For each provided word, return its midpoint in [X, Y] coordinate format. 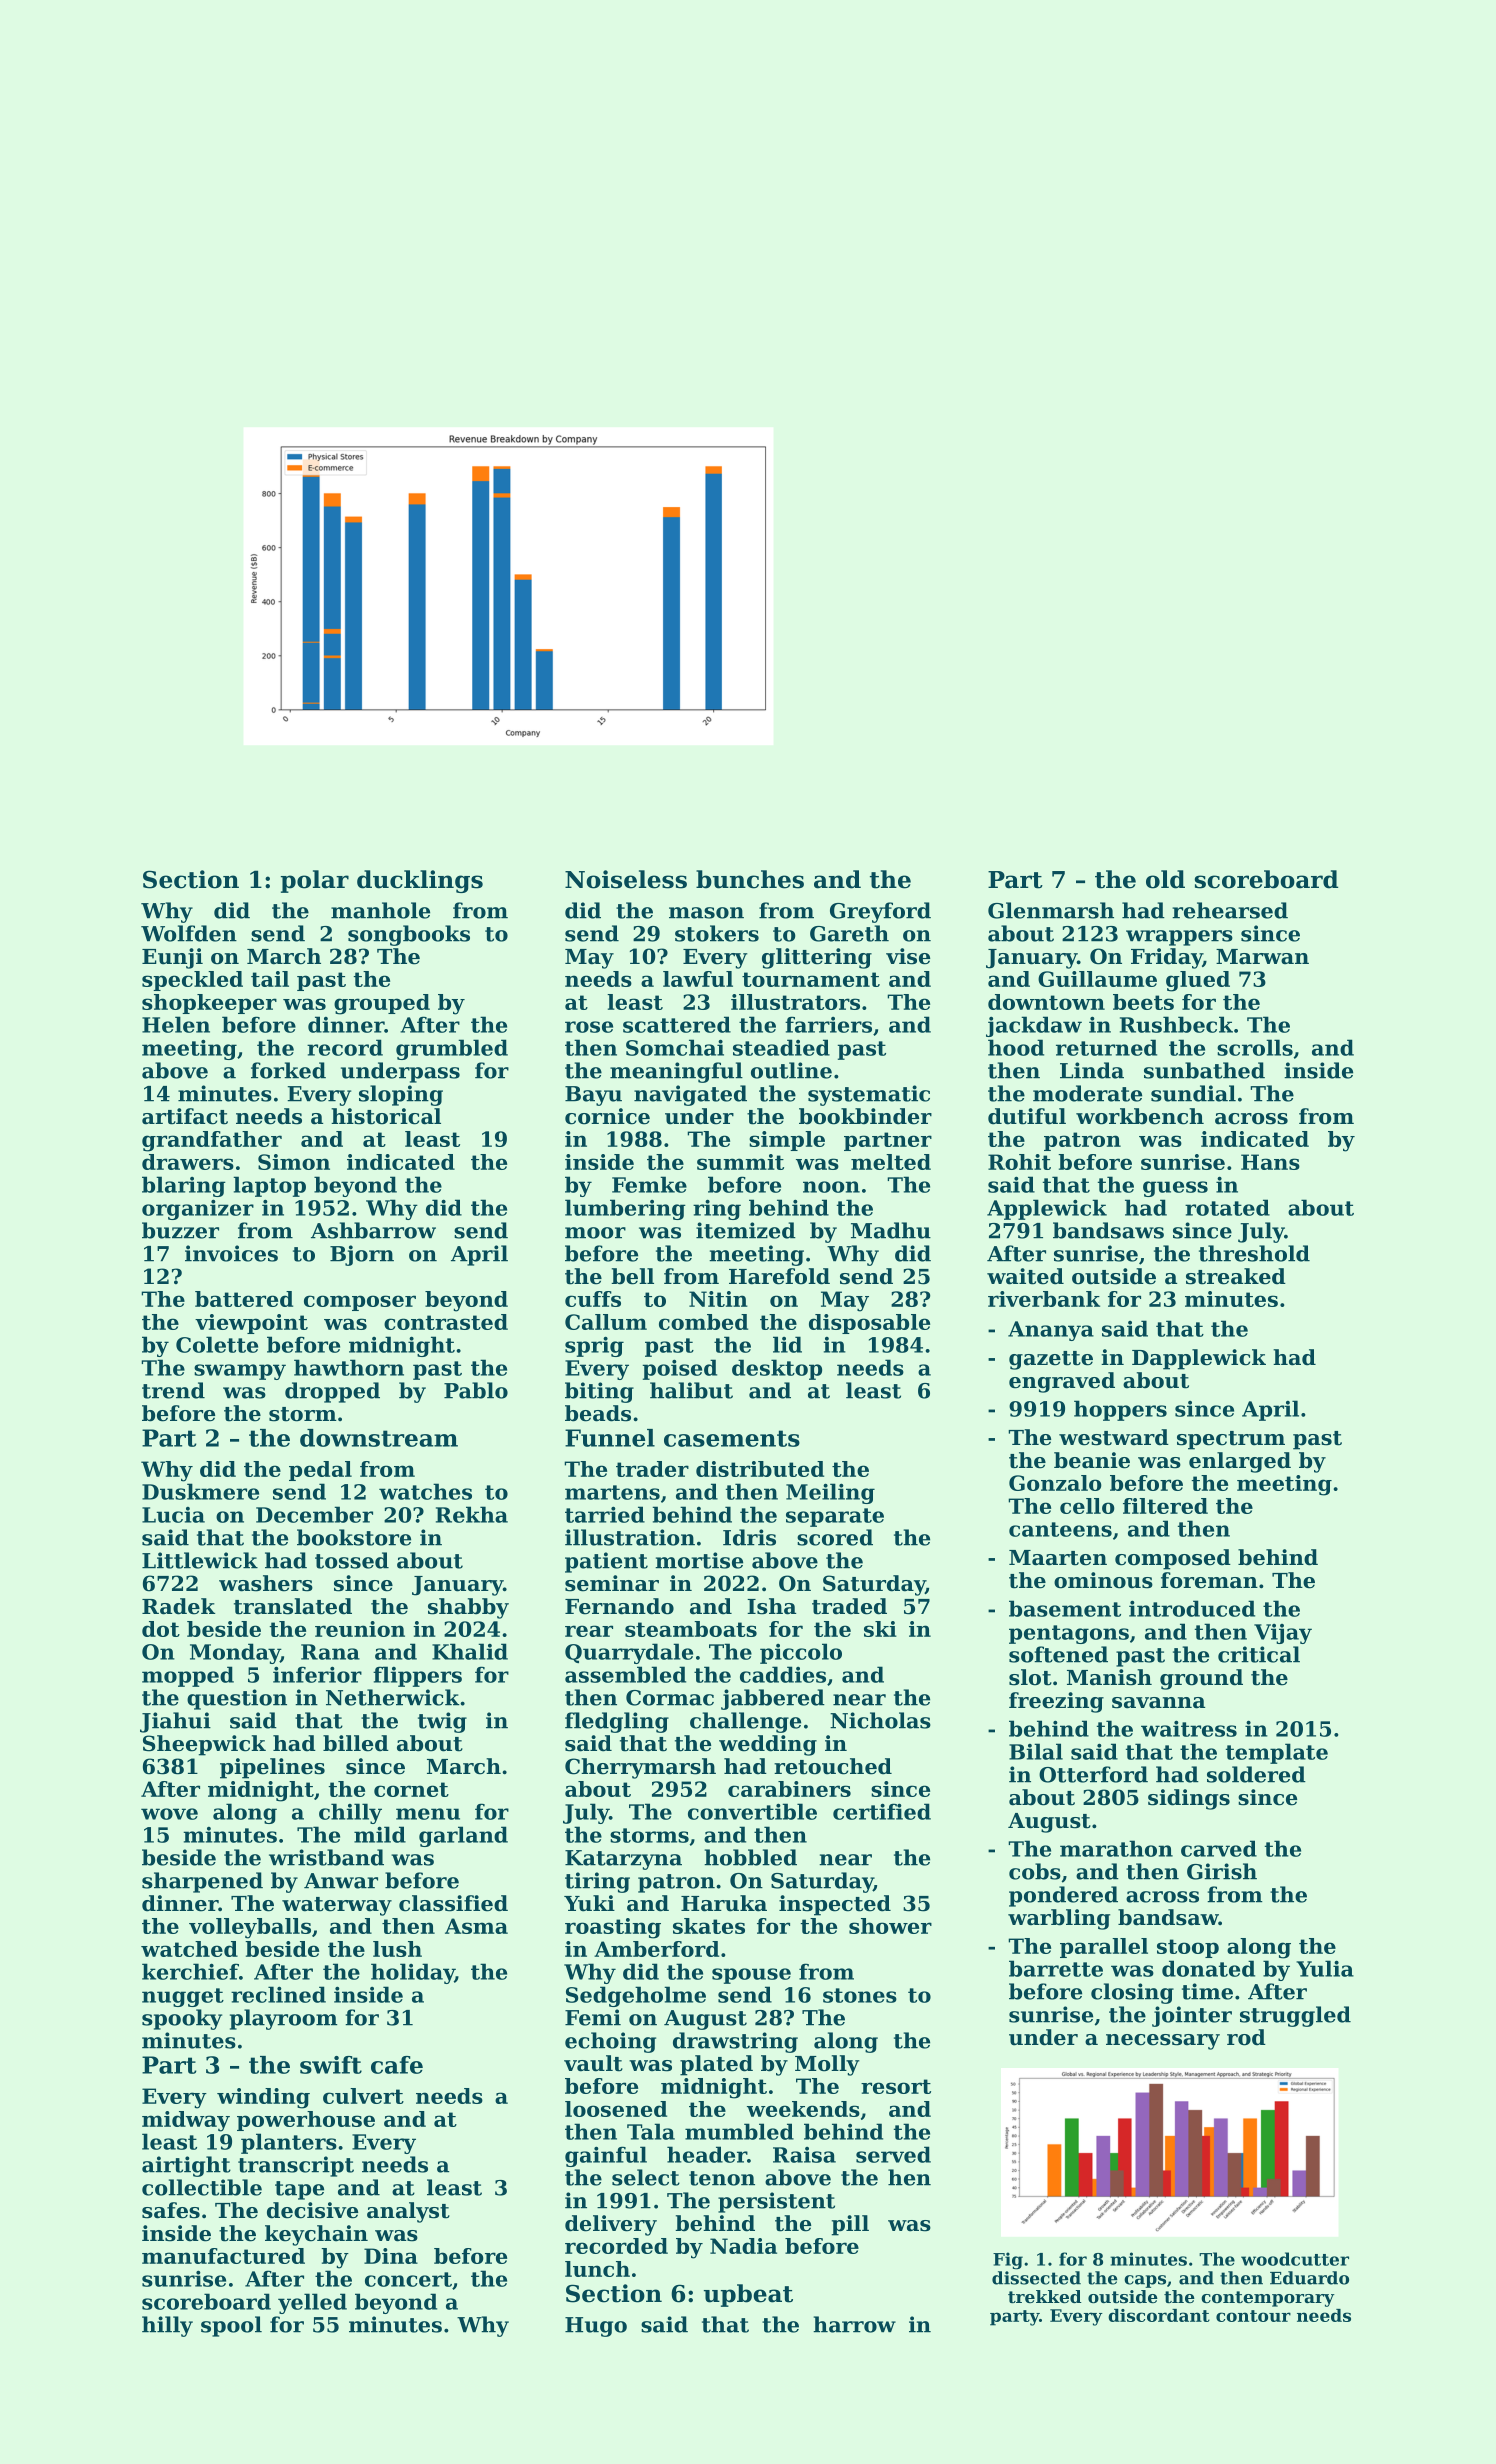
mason [706, 913]
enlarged [1240, 1462]
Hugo [596, 2327]
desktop [777, 1369]
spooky [182, 2019]
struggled [1295, 2016]
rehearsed [1230, 910]
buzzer [180, 1230]
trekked [1045, 2296]
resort [896, 2086]
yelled [312, 2303]
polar [315, 881]
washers [266, 1583]
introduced [1192, 1608]
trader [652, 1469]
